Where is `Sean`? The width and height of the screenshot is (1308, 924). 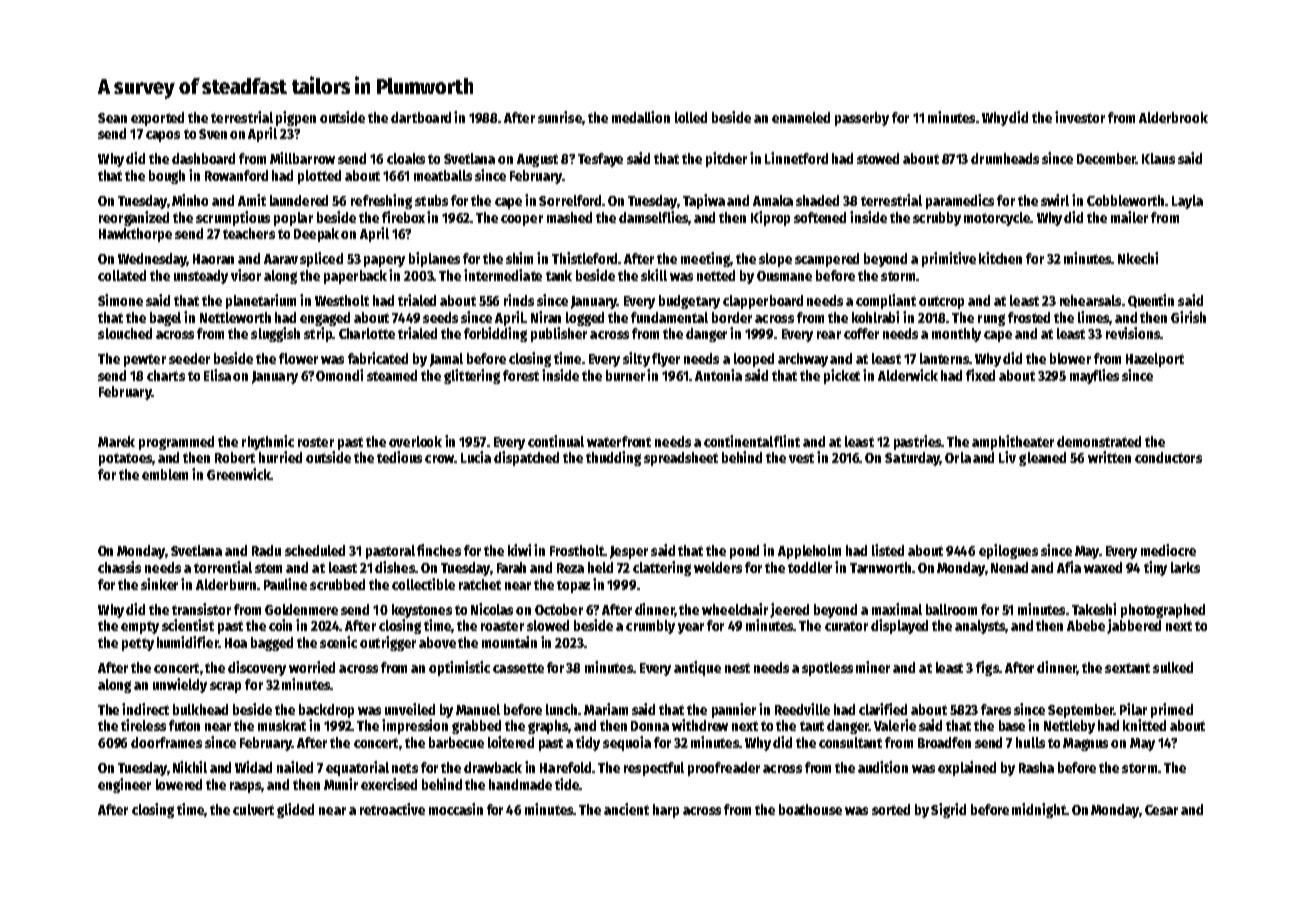 Sean is located at coordinates (112, 118).
